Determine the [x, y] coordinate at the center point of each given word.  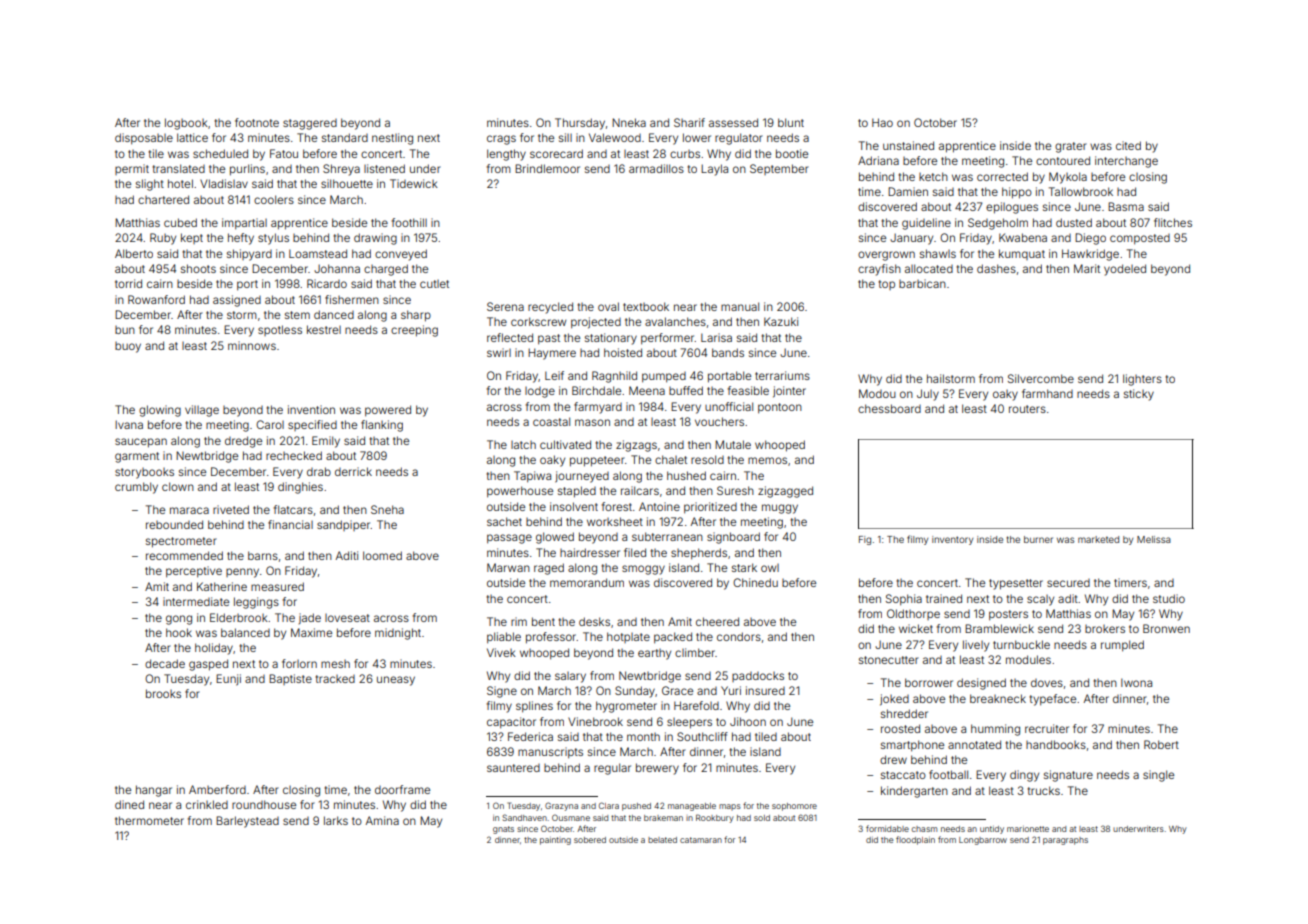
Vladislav [224, 183]
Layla [714, 170]
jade [310, 618]
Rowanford [156, 299]
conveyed [401, 255]
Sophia [904, 600]
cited [1128, 145]
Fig [865, 540]
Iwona [1136, 682]
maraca [189, 510]
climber [695, 652]
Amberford [217, 789]
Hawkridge [1090, 255]
